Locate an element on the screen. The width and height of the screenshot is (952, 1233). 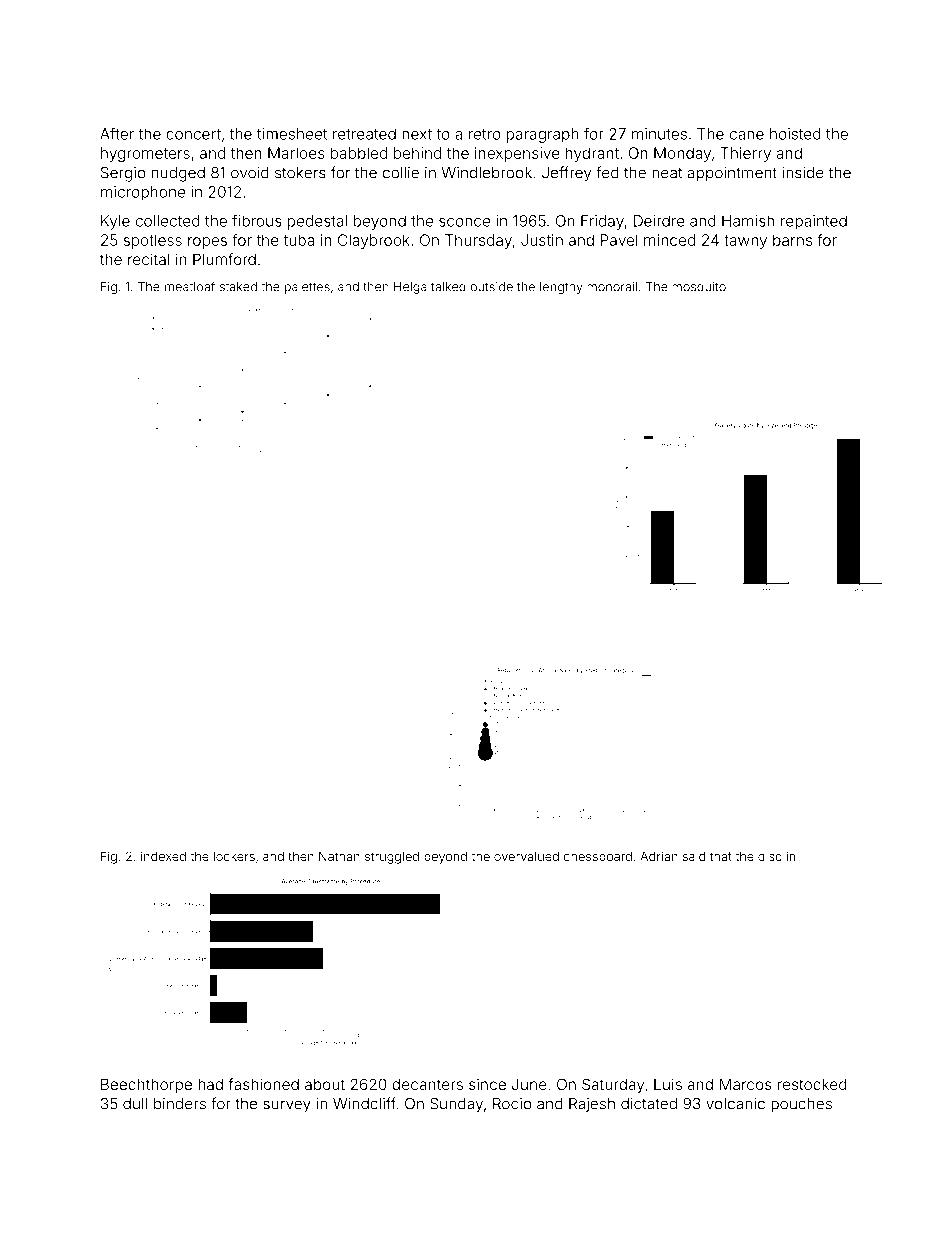
Kyle is located at coordinates (115, 222).
